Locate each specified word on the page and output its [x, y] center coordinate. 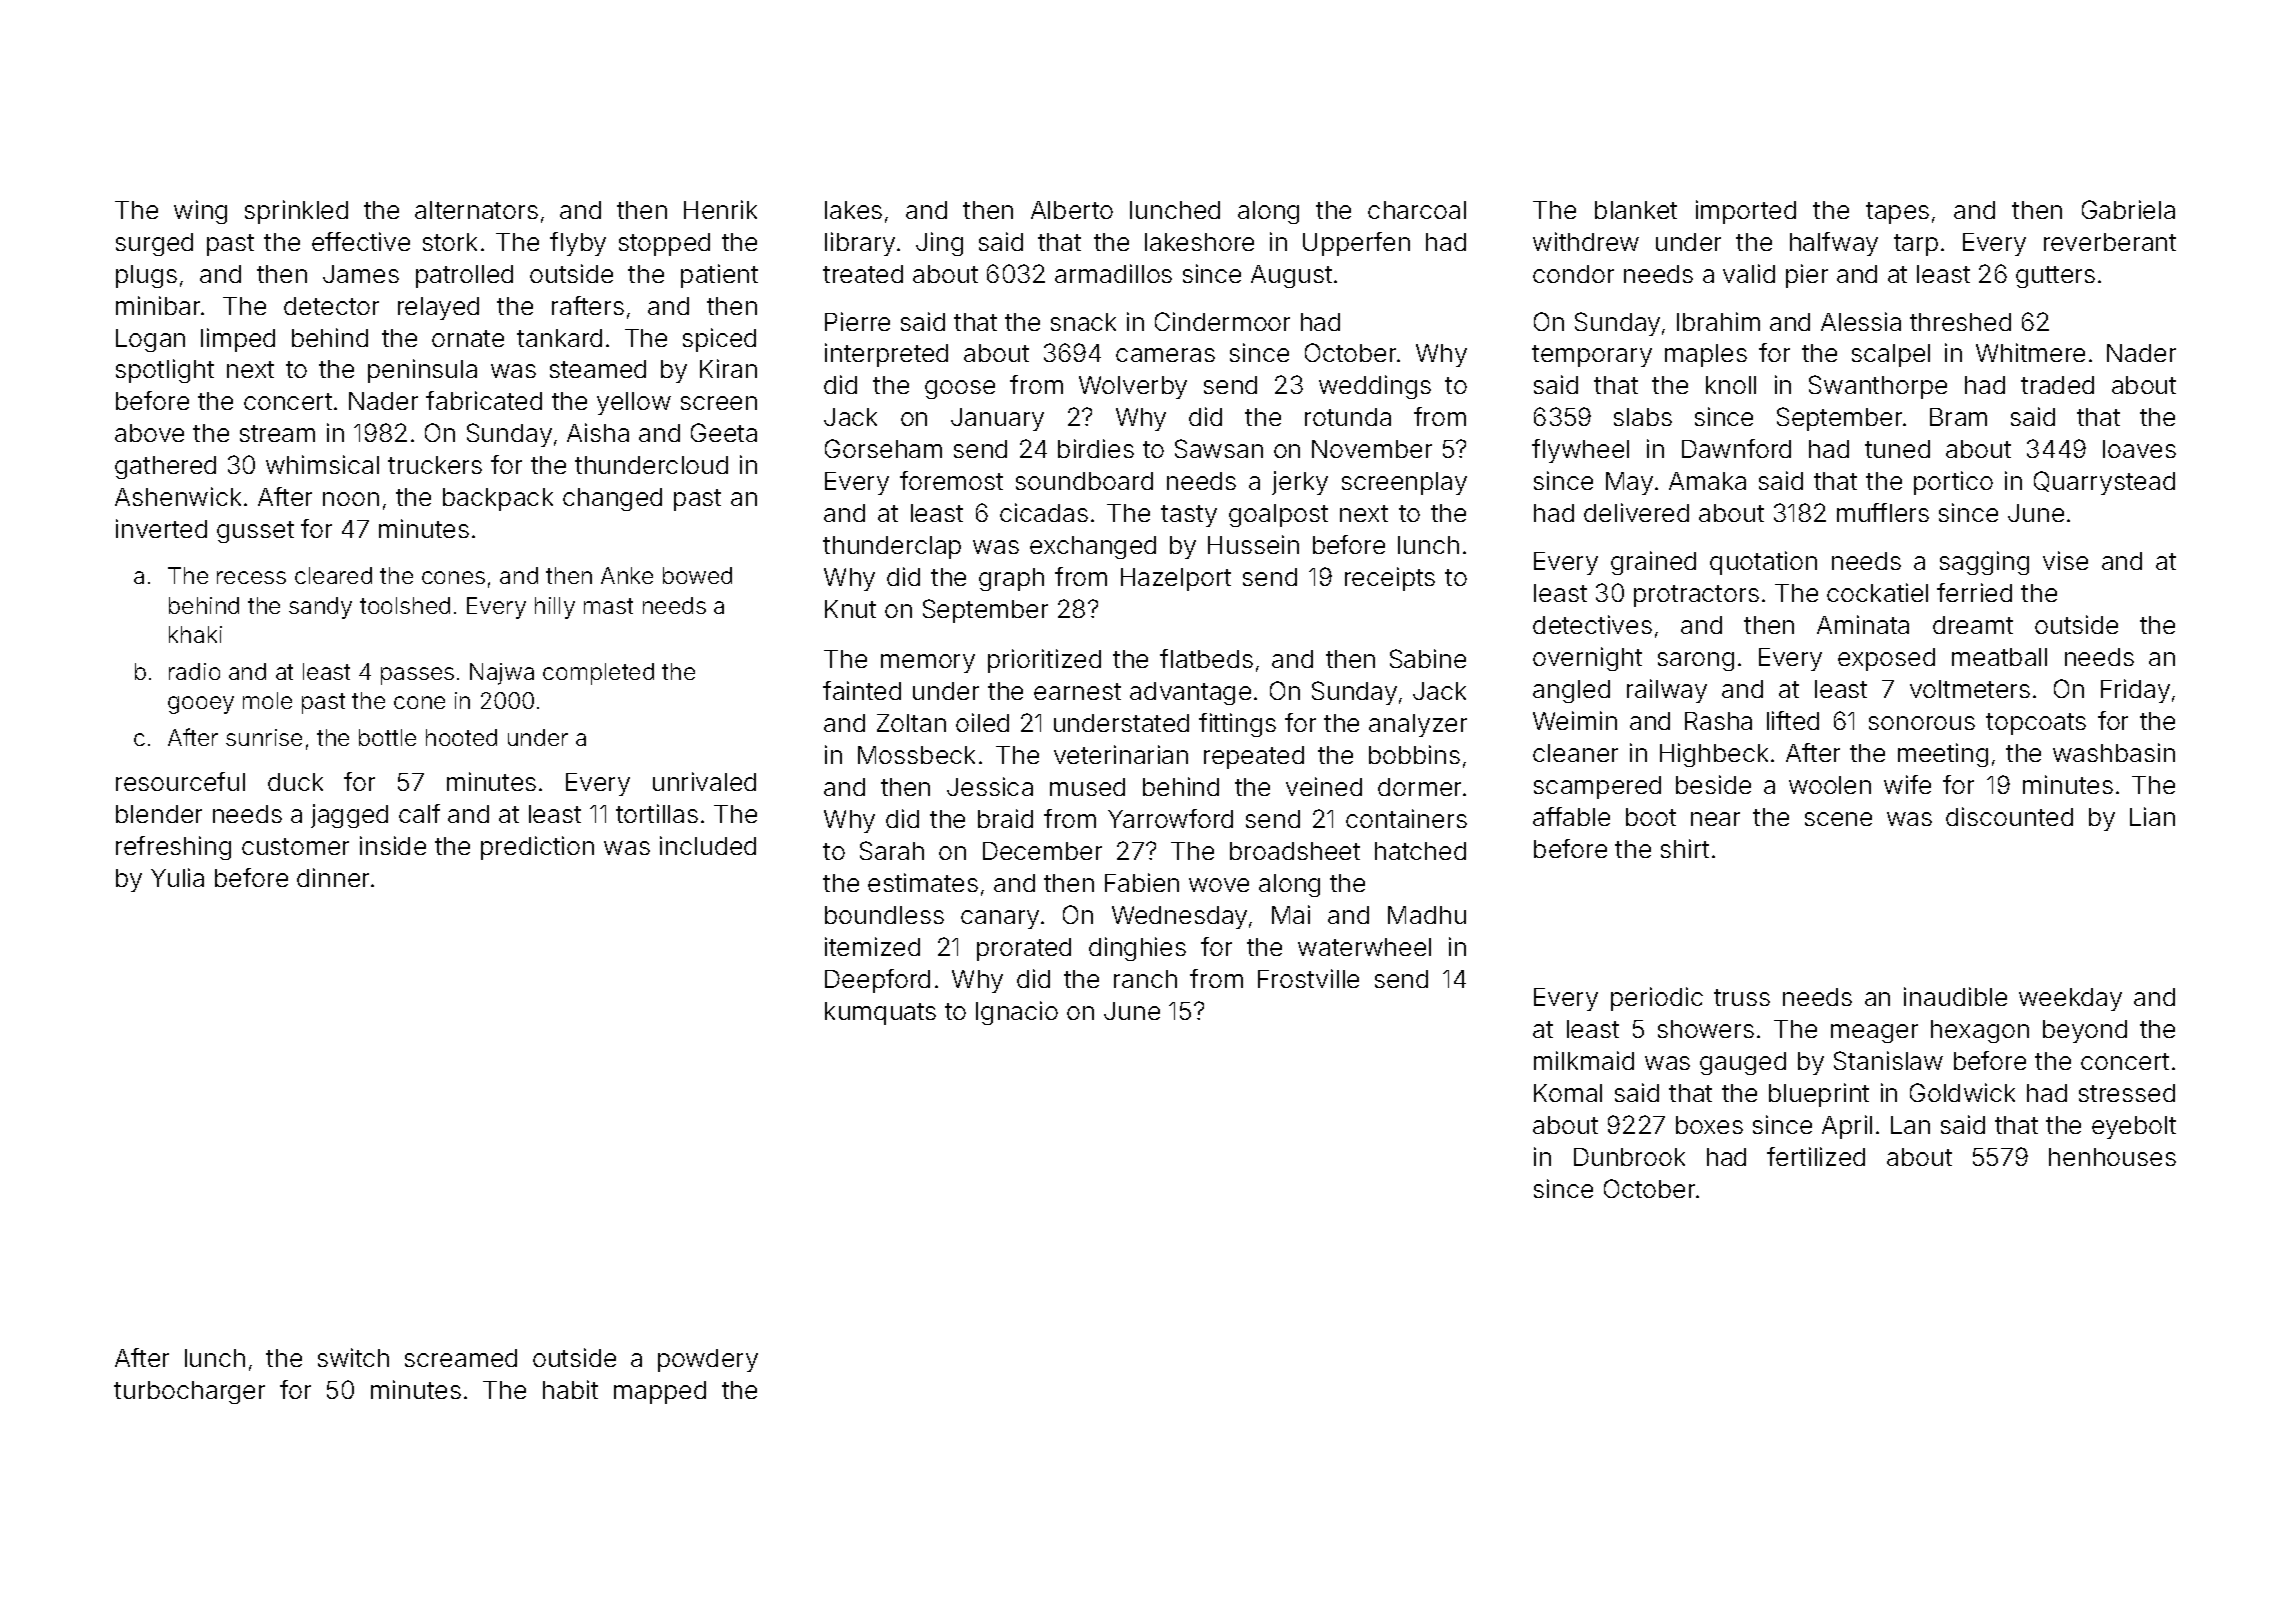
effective [361, 241]
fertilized [1816, 1156]
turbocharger [189, 1392]
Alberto [1072, 210]
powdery [708, 1360]
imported [1746, 212]
